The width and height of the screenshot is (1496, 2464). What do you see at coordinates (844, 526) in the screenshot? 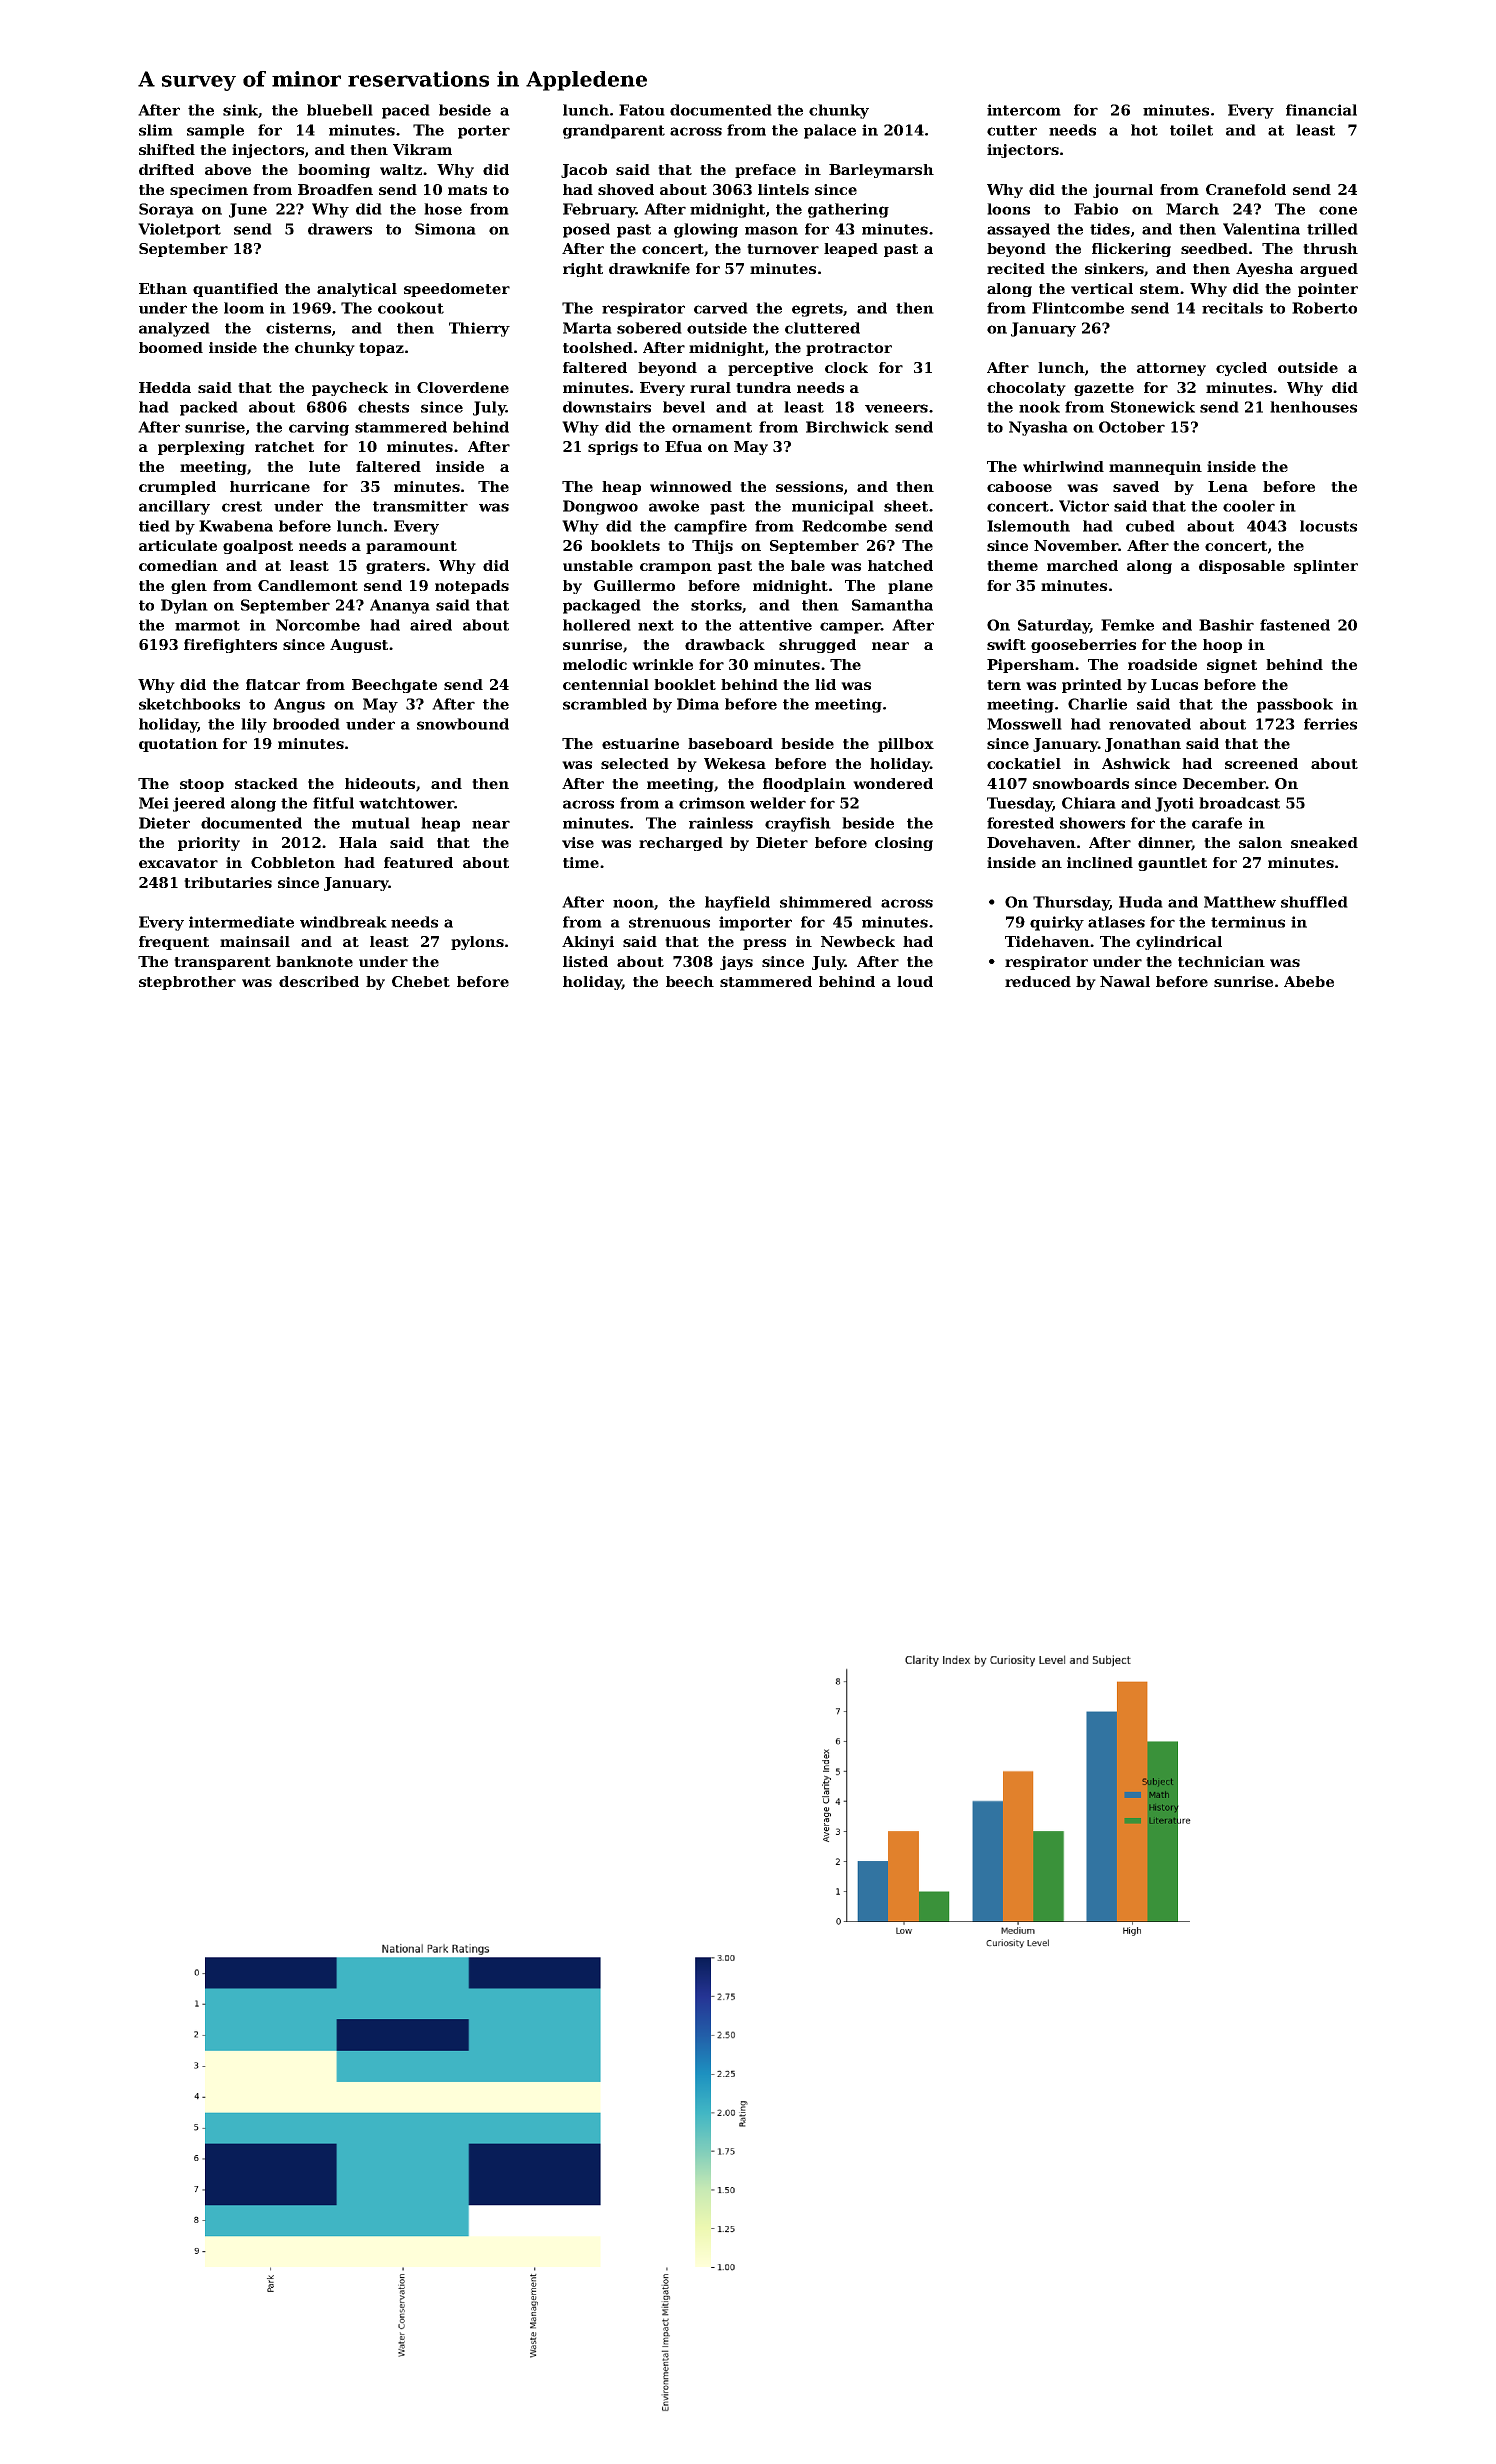
I see `Redcombe` at bounding box center [844, 526].
